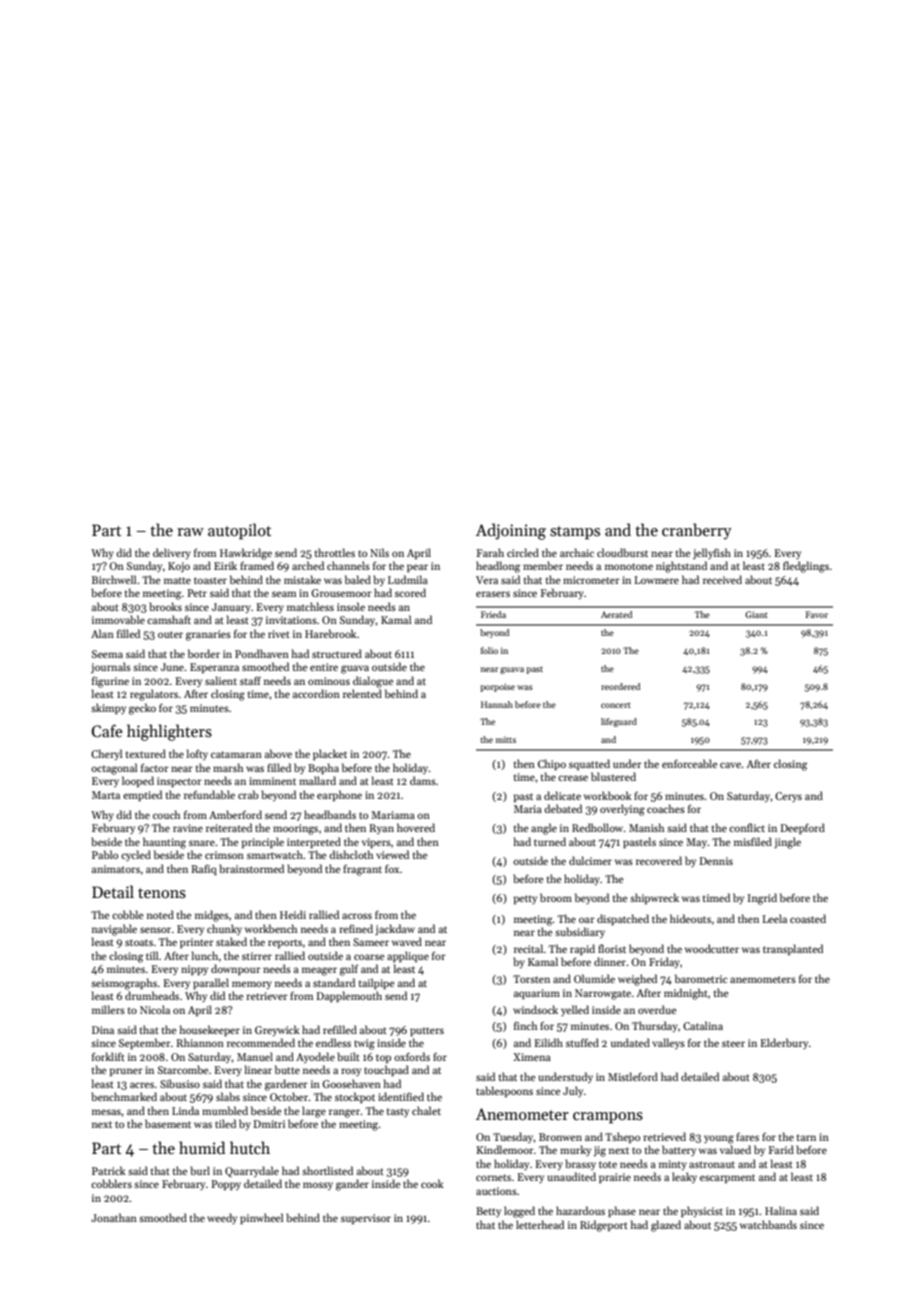 The height and width of the screenshot is (1308, 924). I want to click on Quarrydale, so click(252, 1171).
